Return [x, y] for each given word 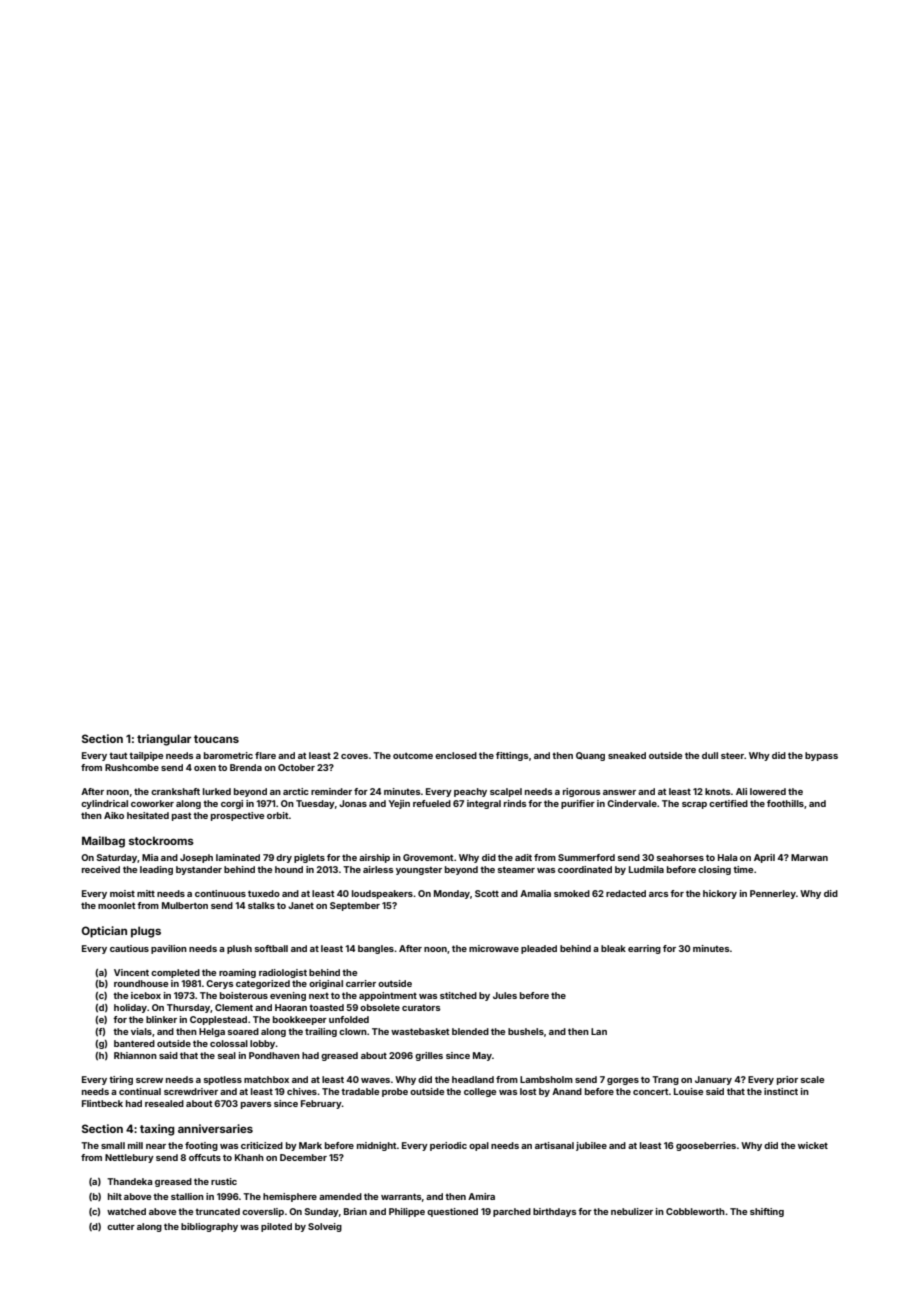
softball [271, 948]
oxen [205, 768]
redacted [626, 893]
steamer [516, 869]
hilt [115, 1196]
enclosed [456, 755]
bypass [821, 756]
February [321, 1104]
